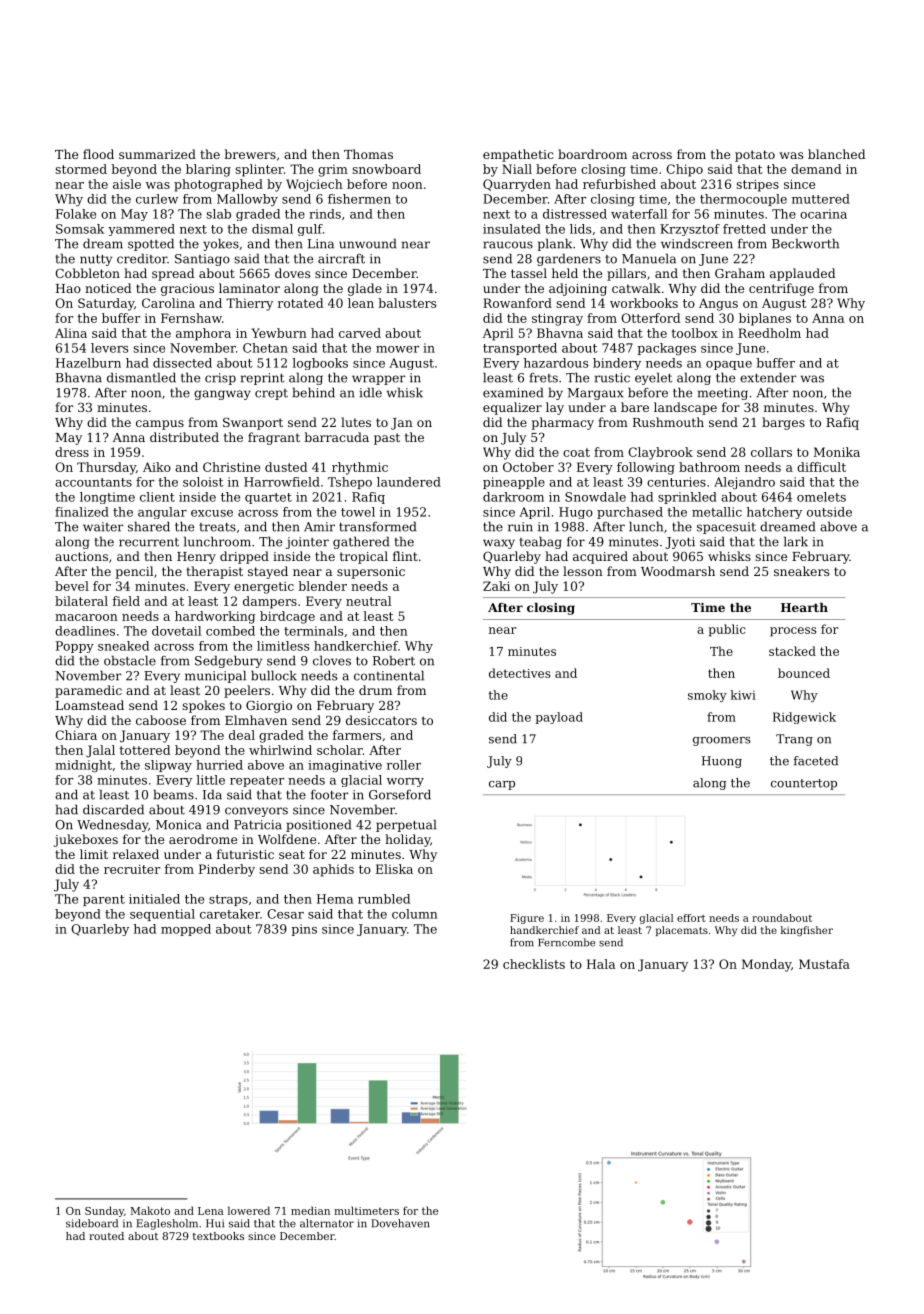 The image size is (924, 1314). I want to click on Quarryden, so click(517, 185).
